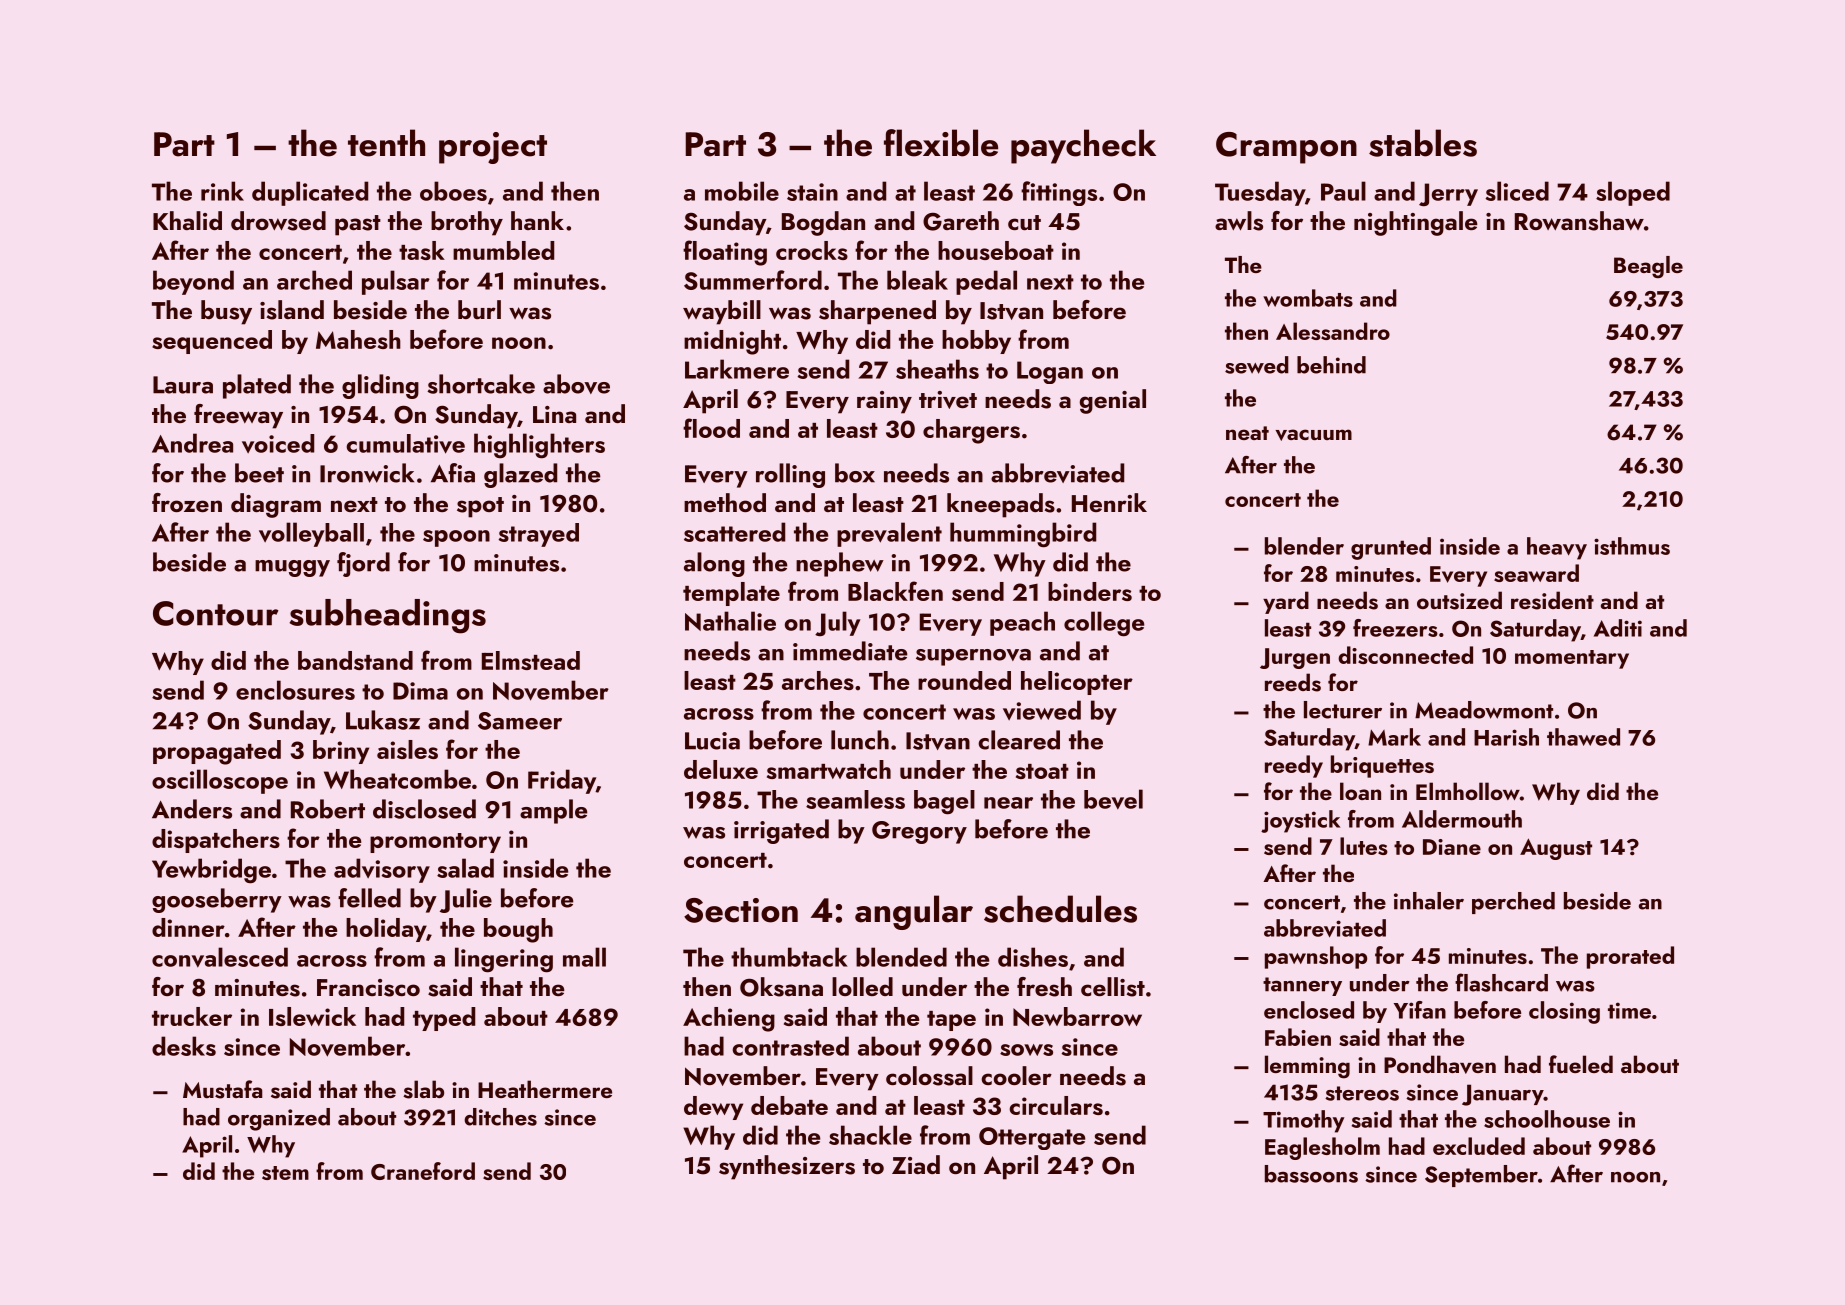 This screenshot has height=1305, width=1845. Describe the element at coordinates (1042, 771) in the screenshot. I see `stoat` at that location.
